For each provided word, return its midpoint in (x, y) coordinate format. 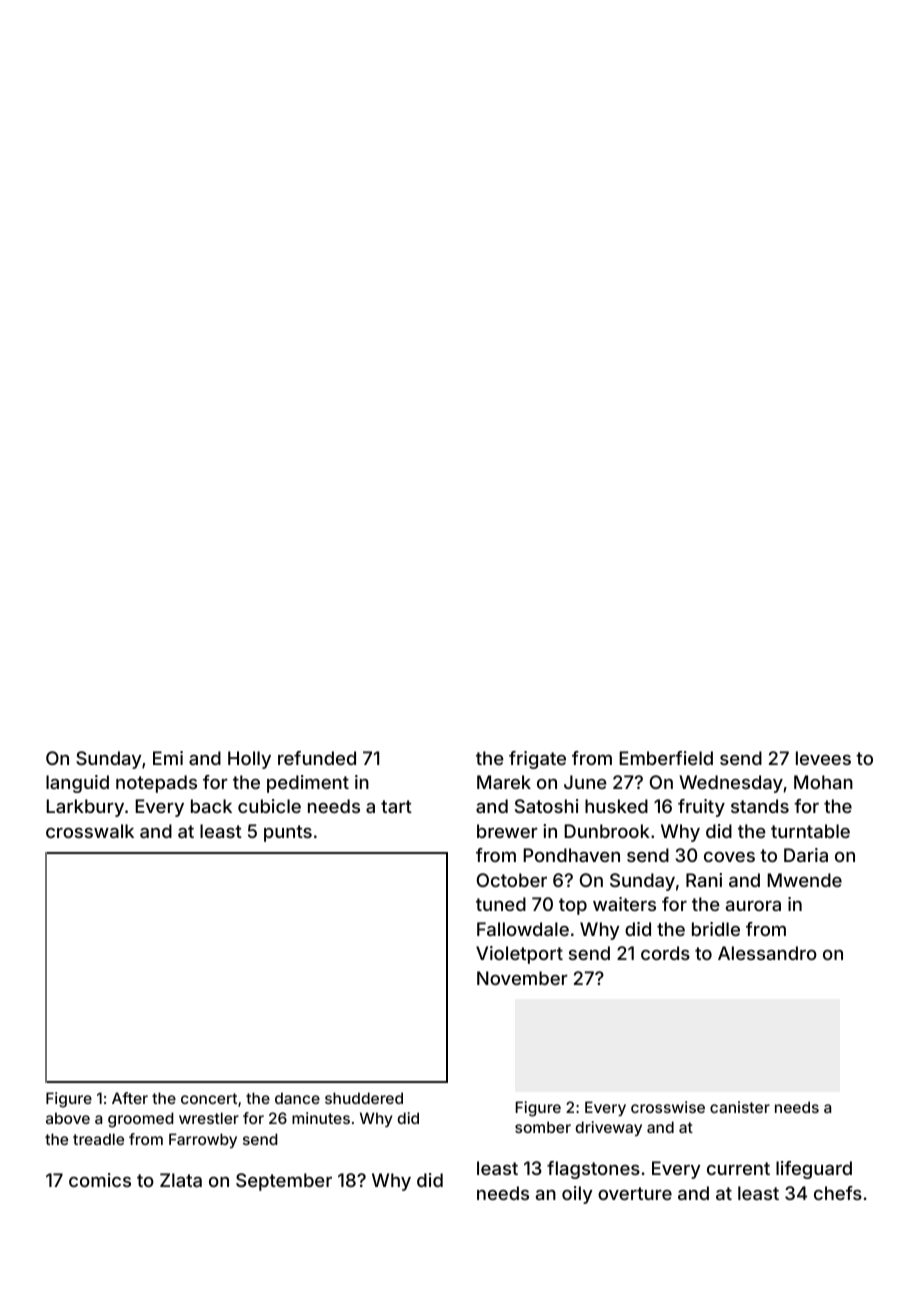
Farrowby (203, 1140)
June (585, 782)
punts (288, 833)
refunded (317, 758)
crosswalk (90, 831)
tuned (501, 904)
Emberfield (666, 758)
